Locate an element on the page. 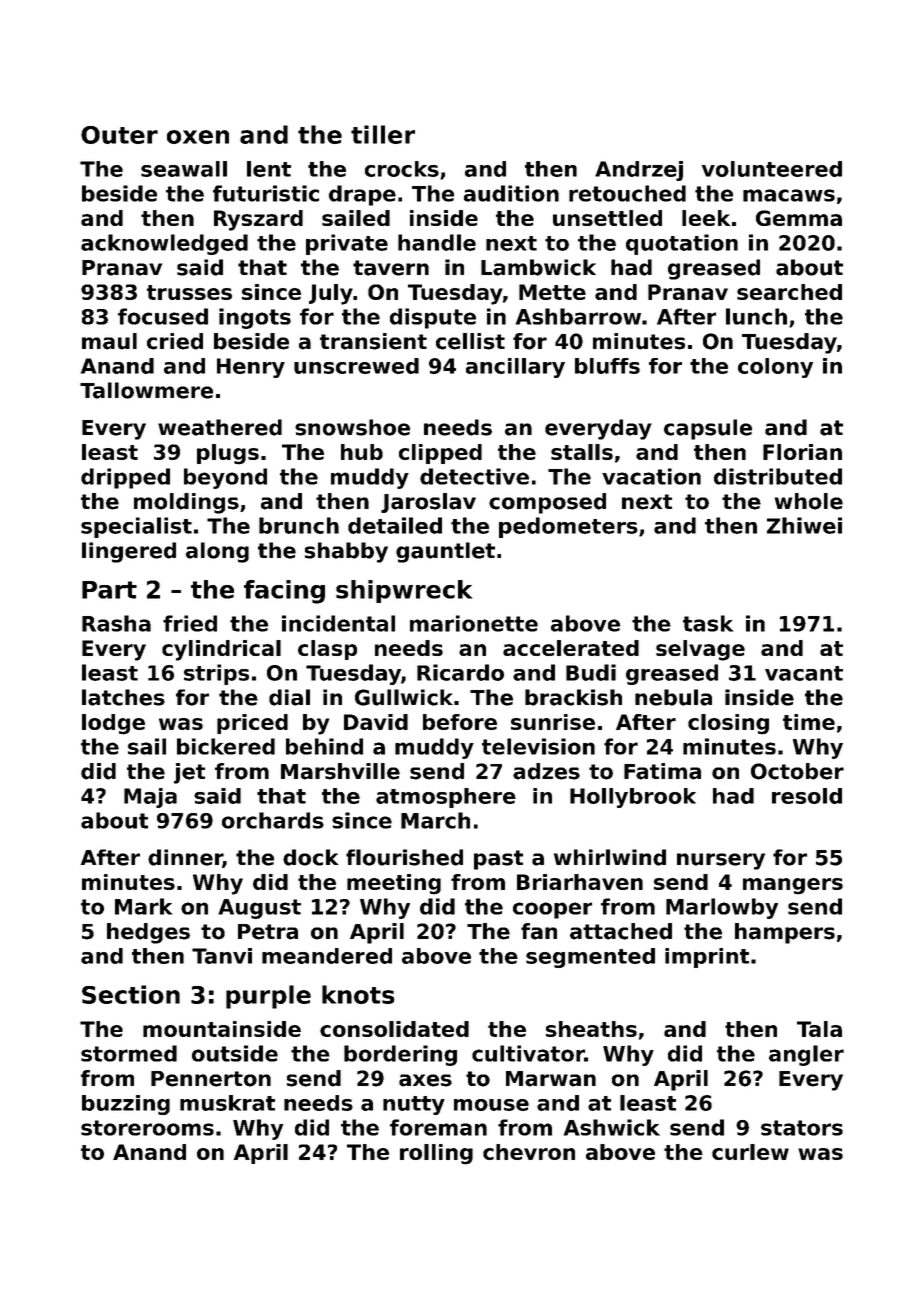 The height and width of the document is (1314, 924). dripped is located at coordinates (125, 478).
